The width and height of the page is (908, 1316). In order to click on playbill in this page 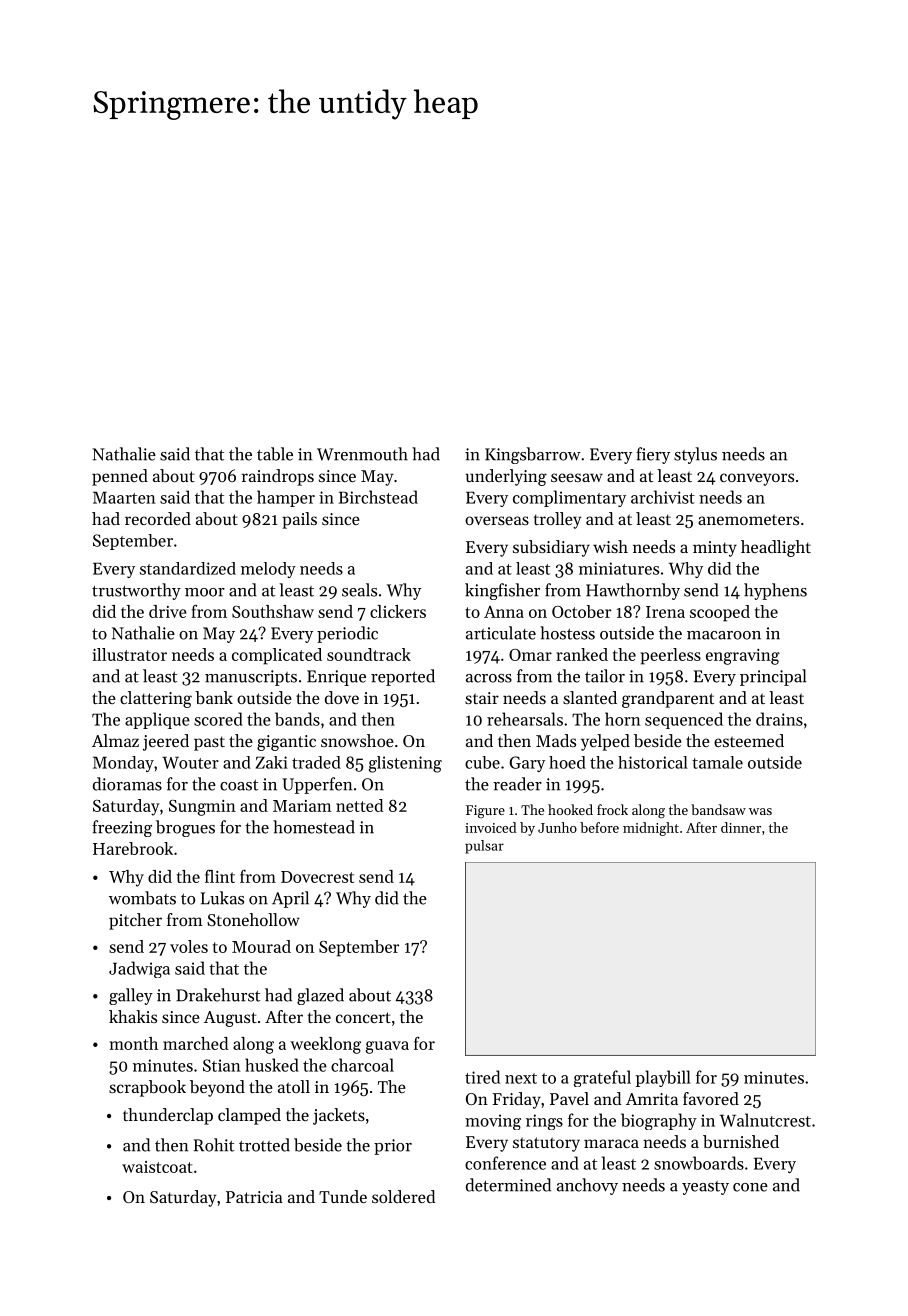, I will do `click(663, 1078)`.
